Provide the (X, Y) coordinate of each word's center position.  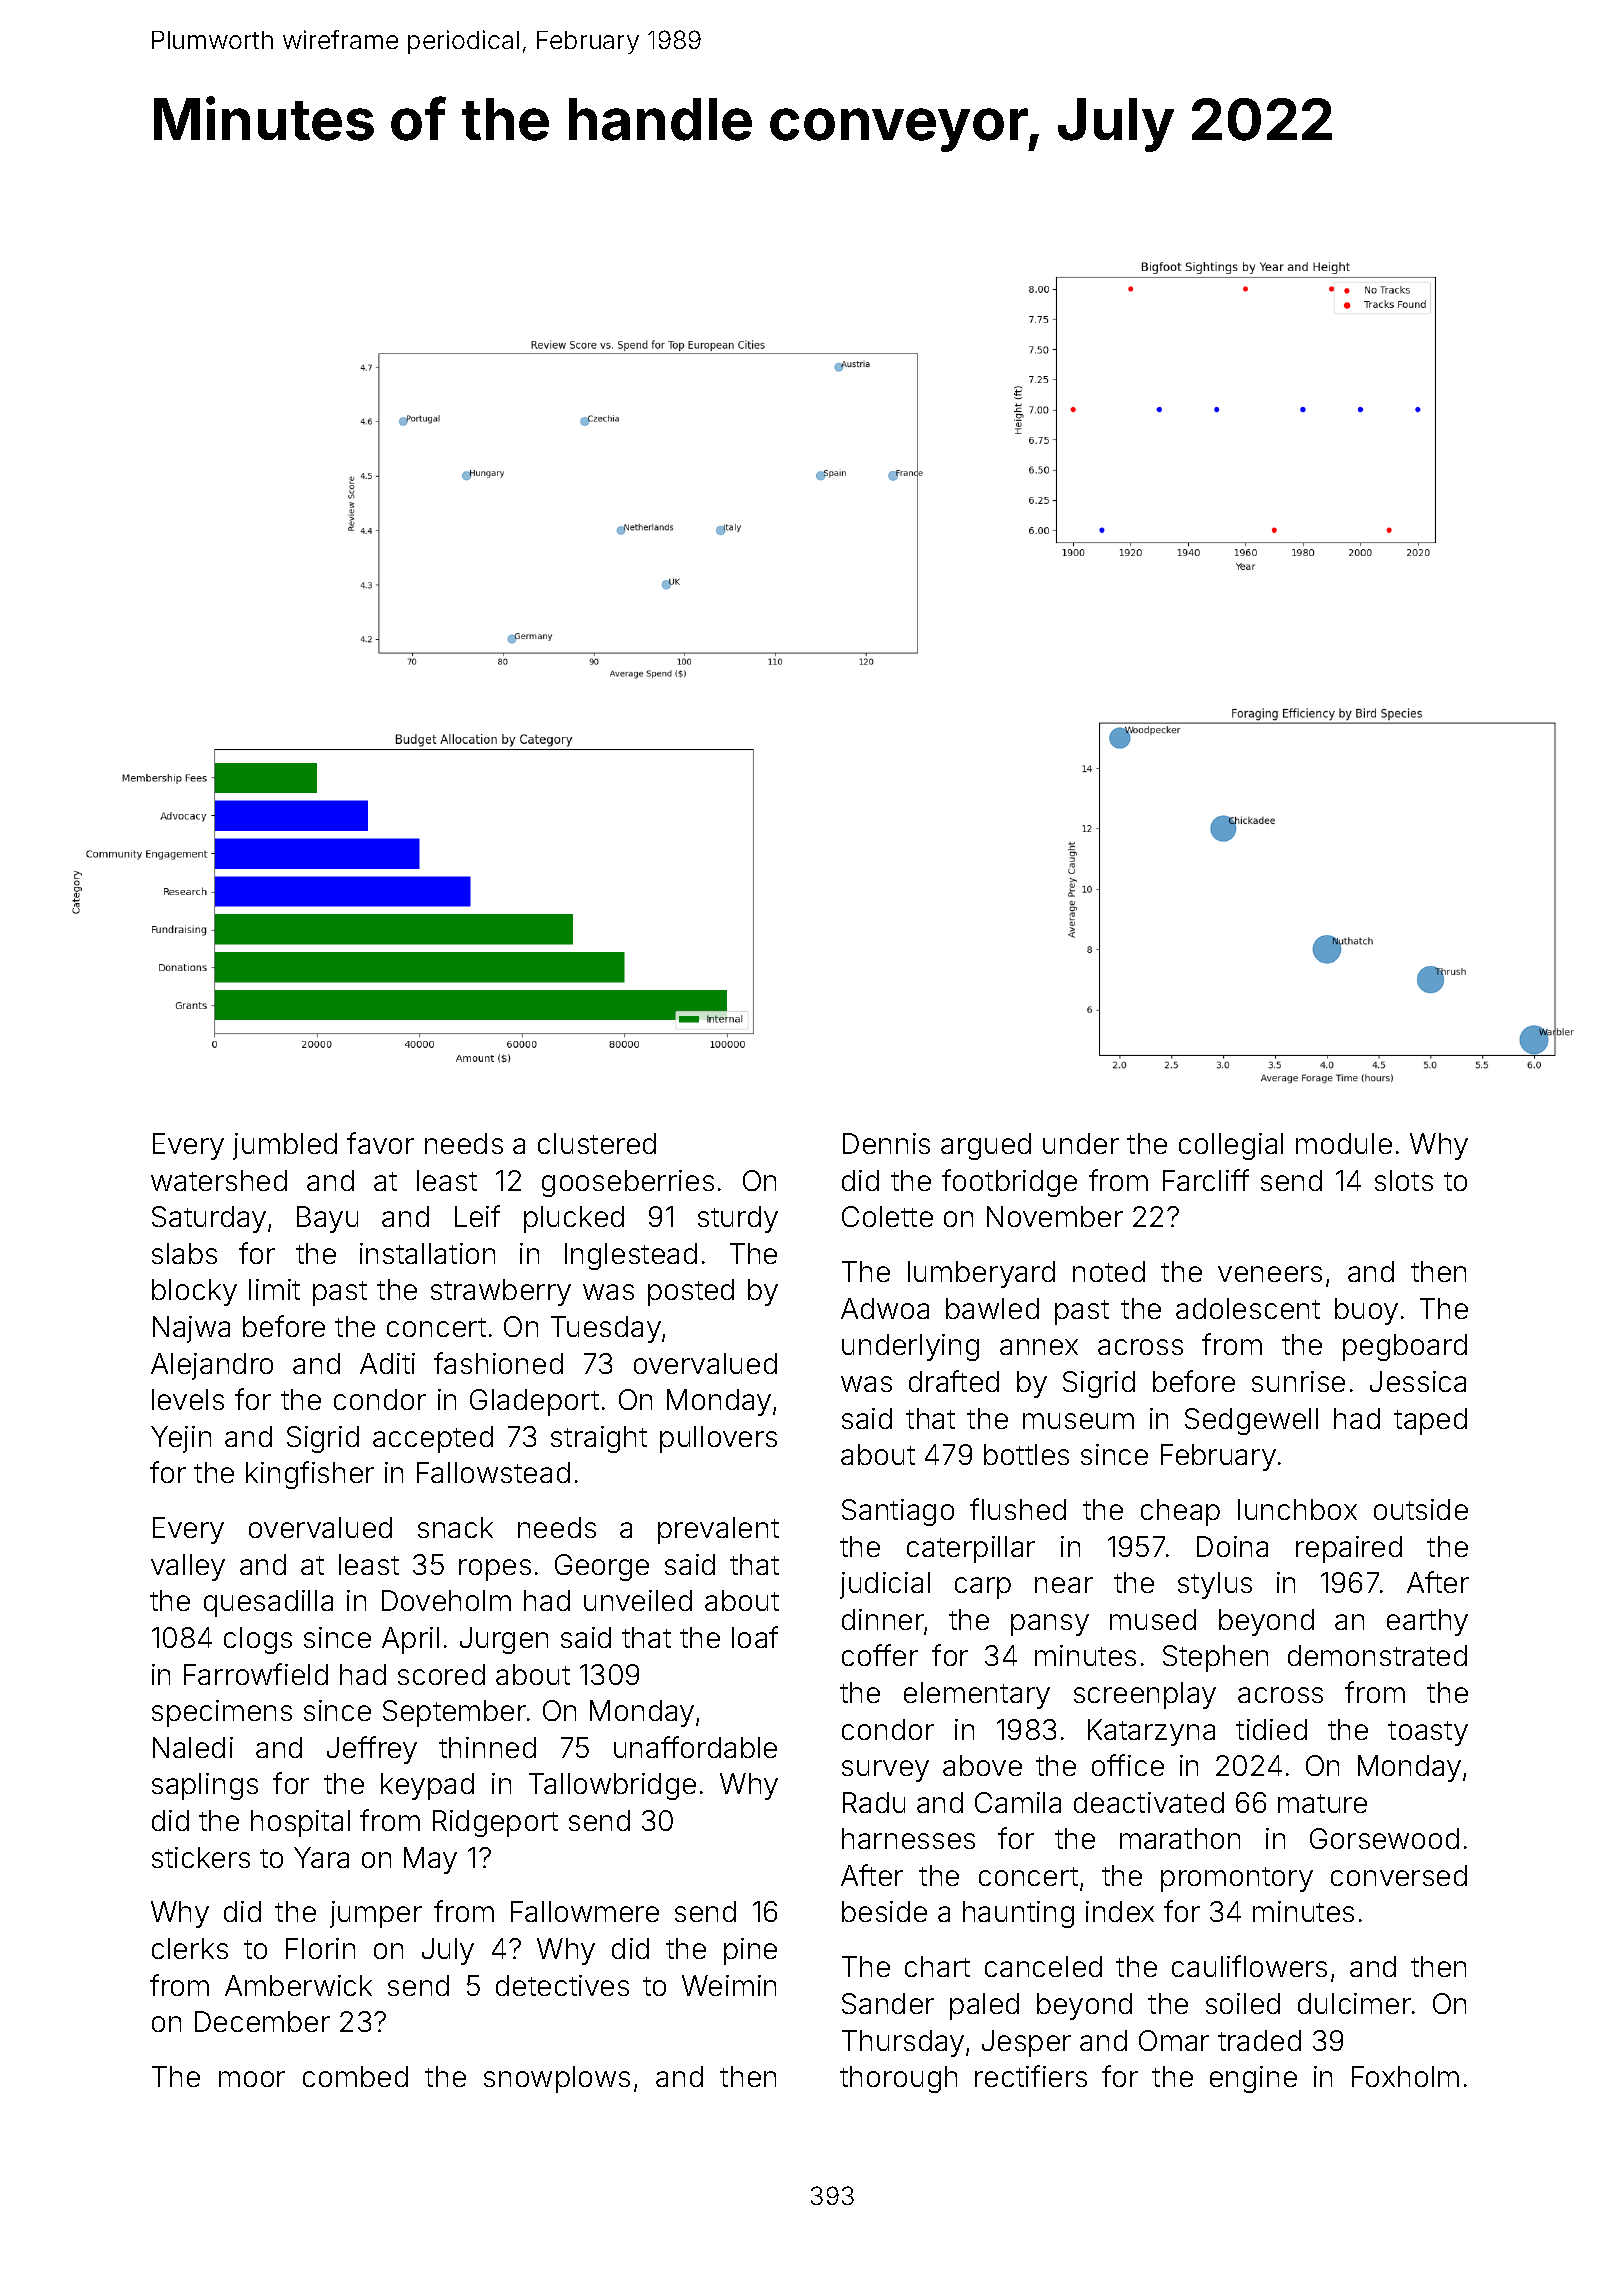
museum (1078, 1421)
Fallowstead (493, 1472)
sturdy (738, 1219)
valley (188, 1567)
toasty (1428, 1733)
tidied (1271, 1729)
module (1344, 1143)
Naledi (193, 1747)
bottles (1026, 1454)
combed (355, 2076)
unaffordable (695, 1747)
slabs (184, 1253)
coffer (880, 1655)
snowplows (557, 2079)
